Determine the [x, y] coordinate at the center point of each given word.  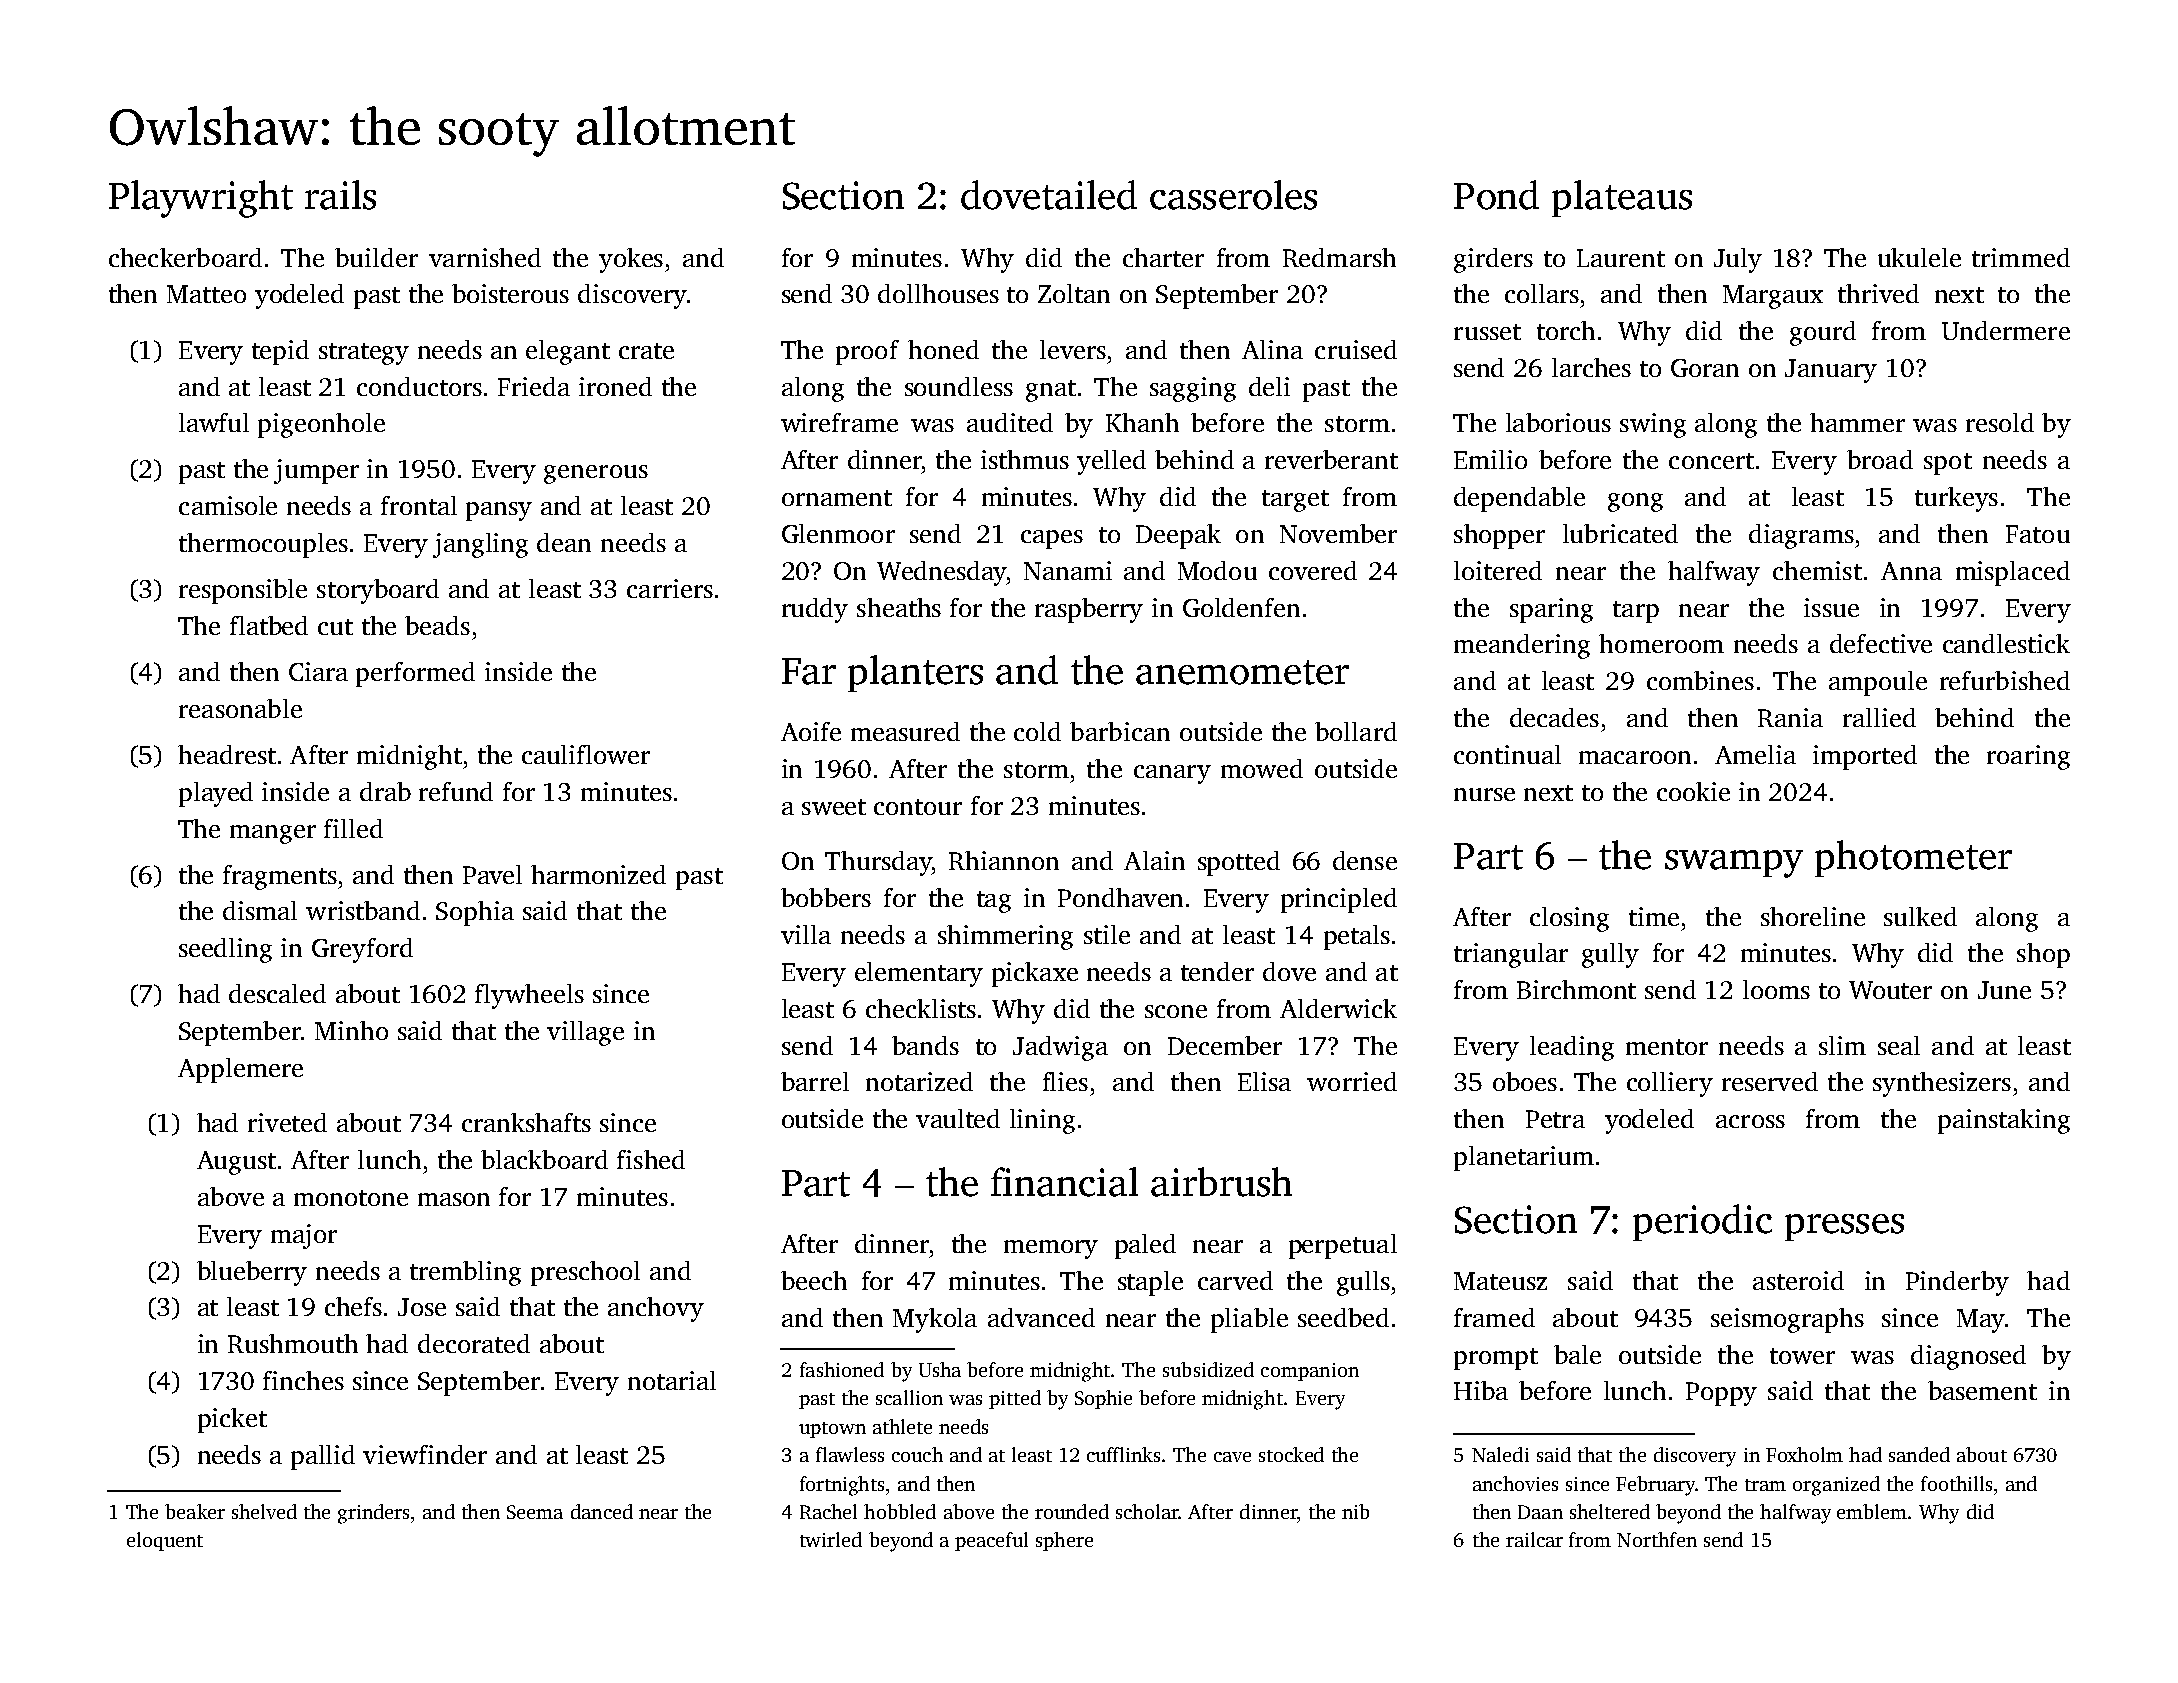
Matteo [206, 294]
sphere [1064, 1541]
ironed [615, 386]
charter [1163, 257]
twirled [831, 1539]
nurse [1484, 794]
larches [1591, 367]
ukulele [1919, 257]
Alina [1272, 349]
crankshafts [526, 1122]
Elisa [1264, 1081]
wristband [363, 910]
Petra [1555, 1119]
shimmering [1005, 937]
